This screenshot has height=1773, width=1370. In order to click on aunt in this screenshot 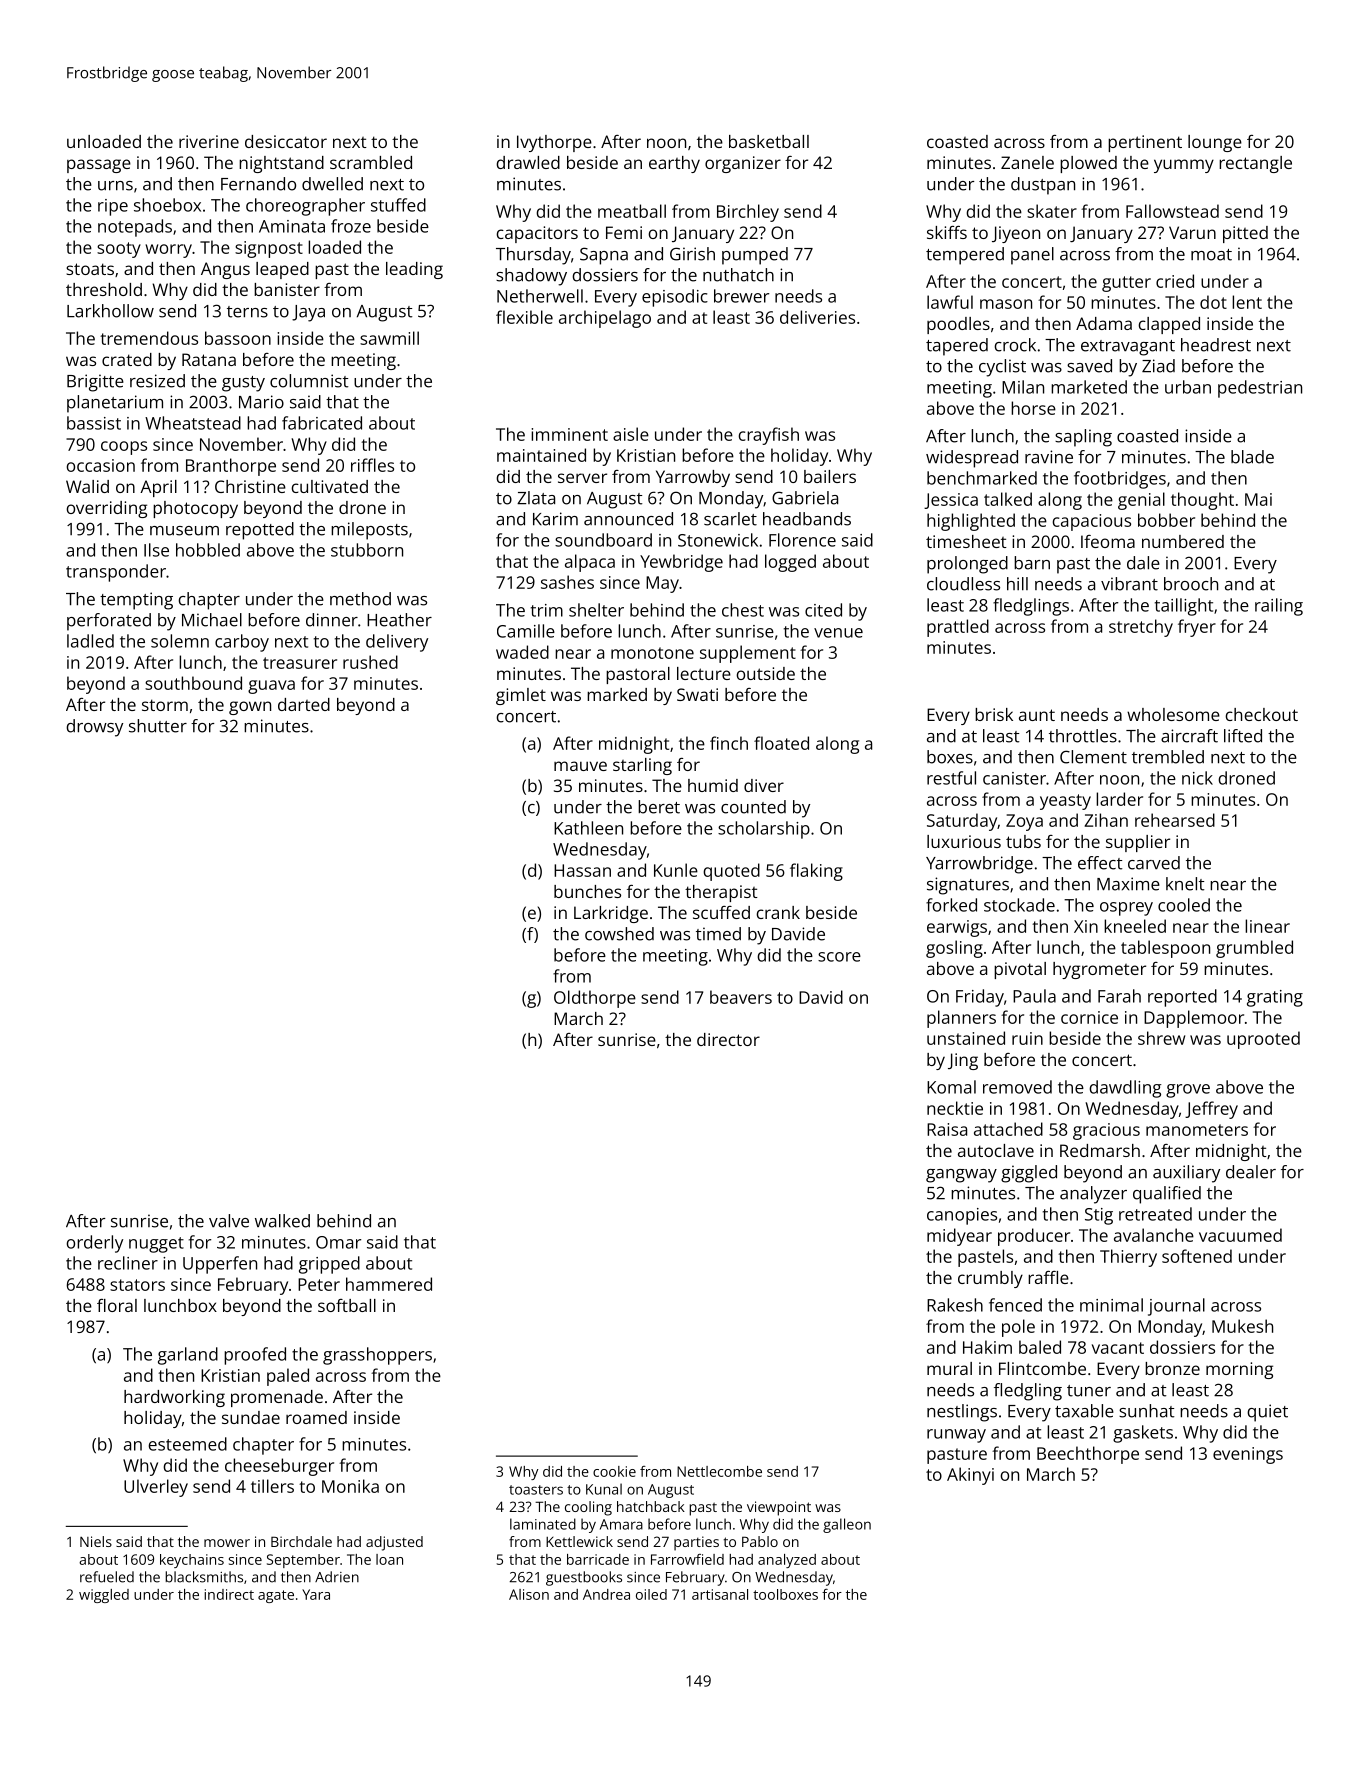, I will do `click(1037, 715)`.
